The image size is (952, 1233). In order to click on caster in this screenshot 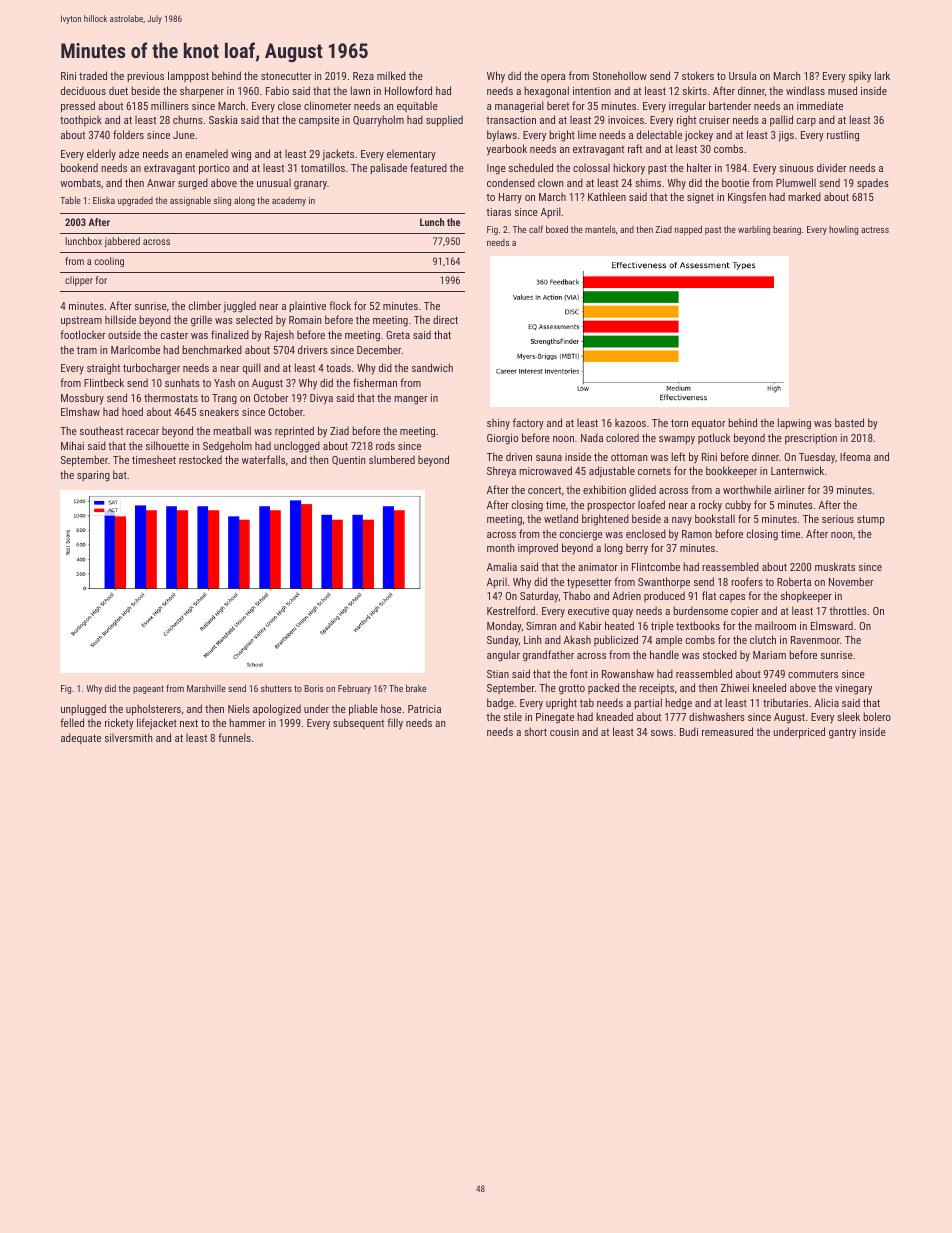, I will do `click(174, 335)`.
